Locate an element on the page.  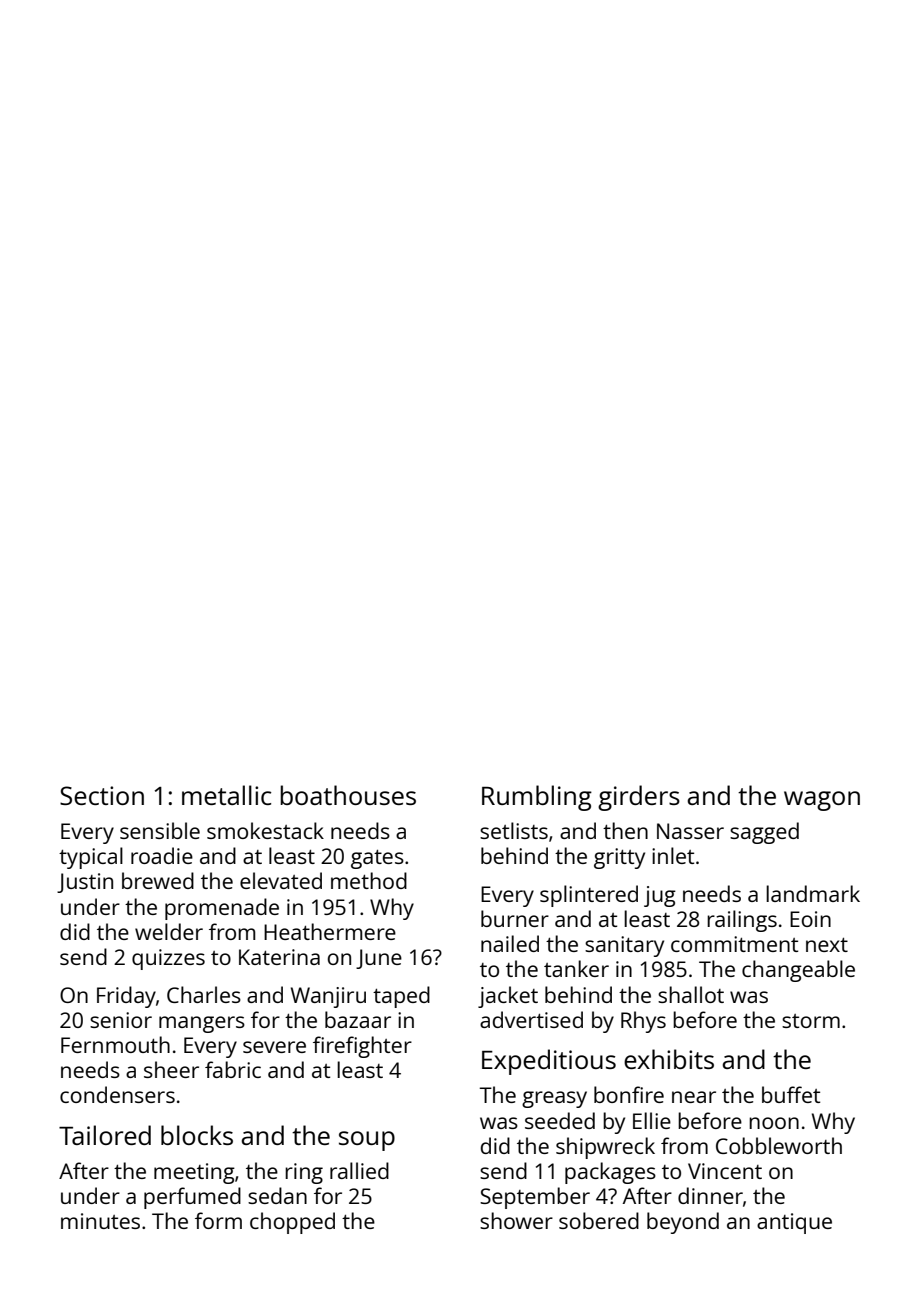
commitment is located at coordinates (734, 944).
